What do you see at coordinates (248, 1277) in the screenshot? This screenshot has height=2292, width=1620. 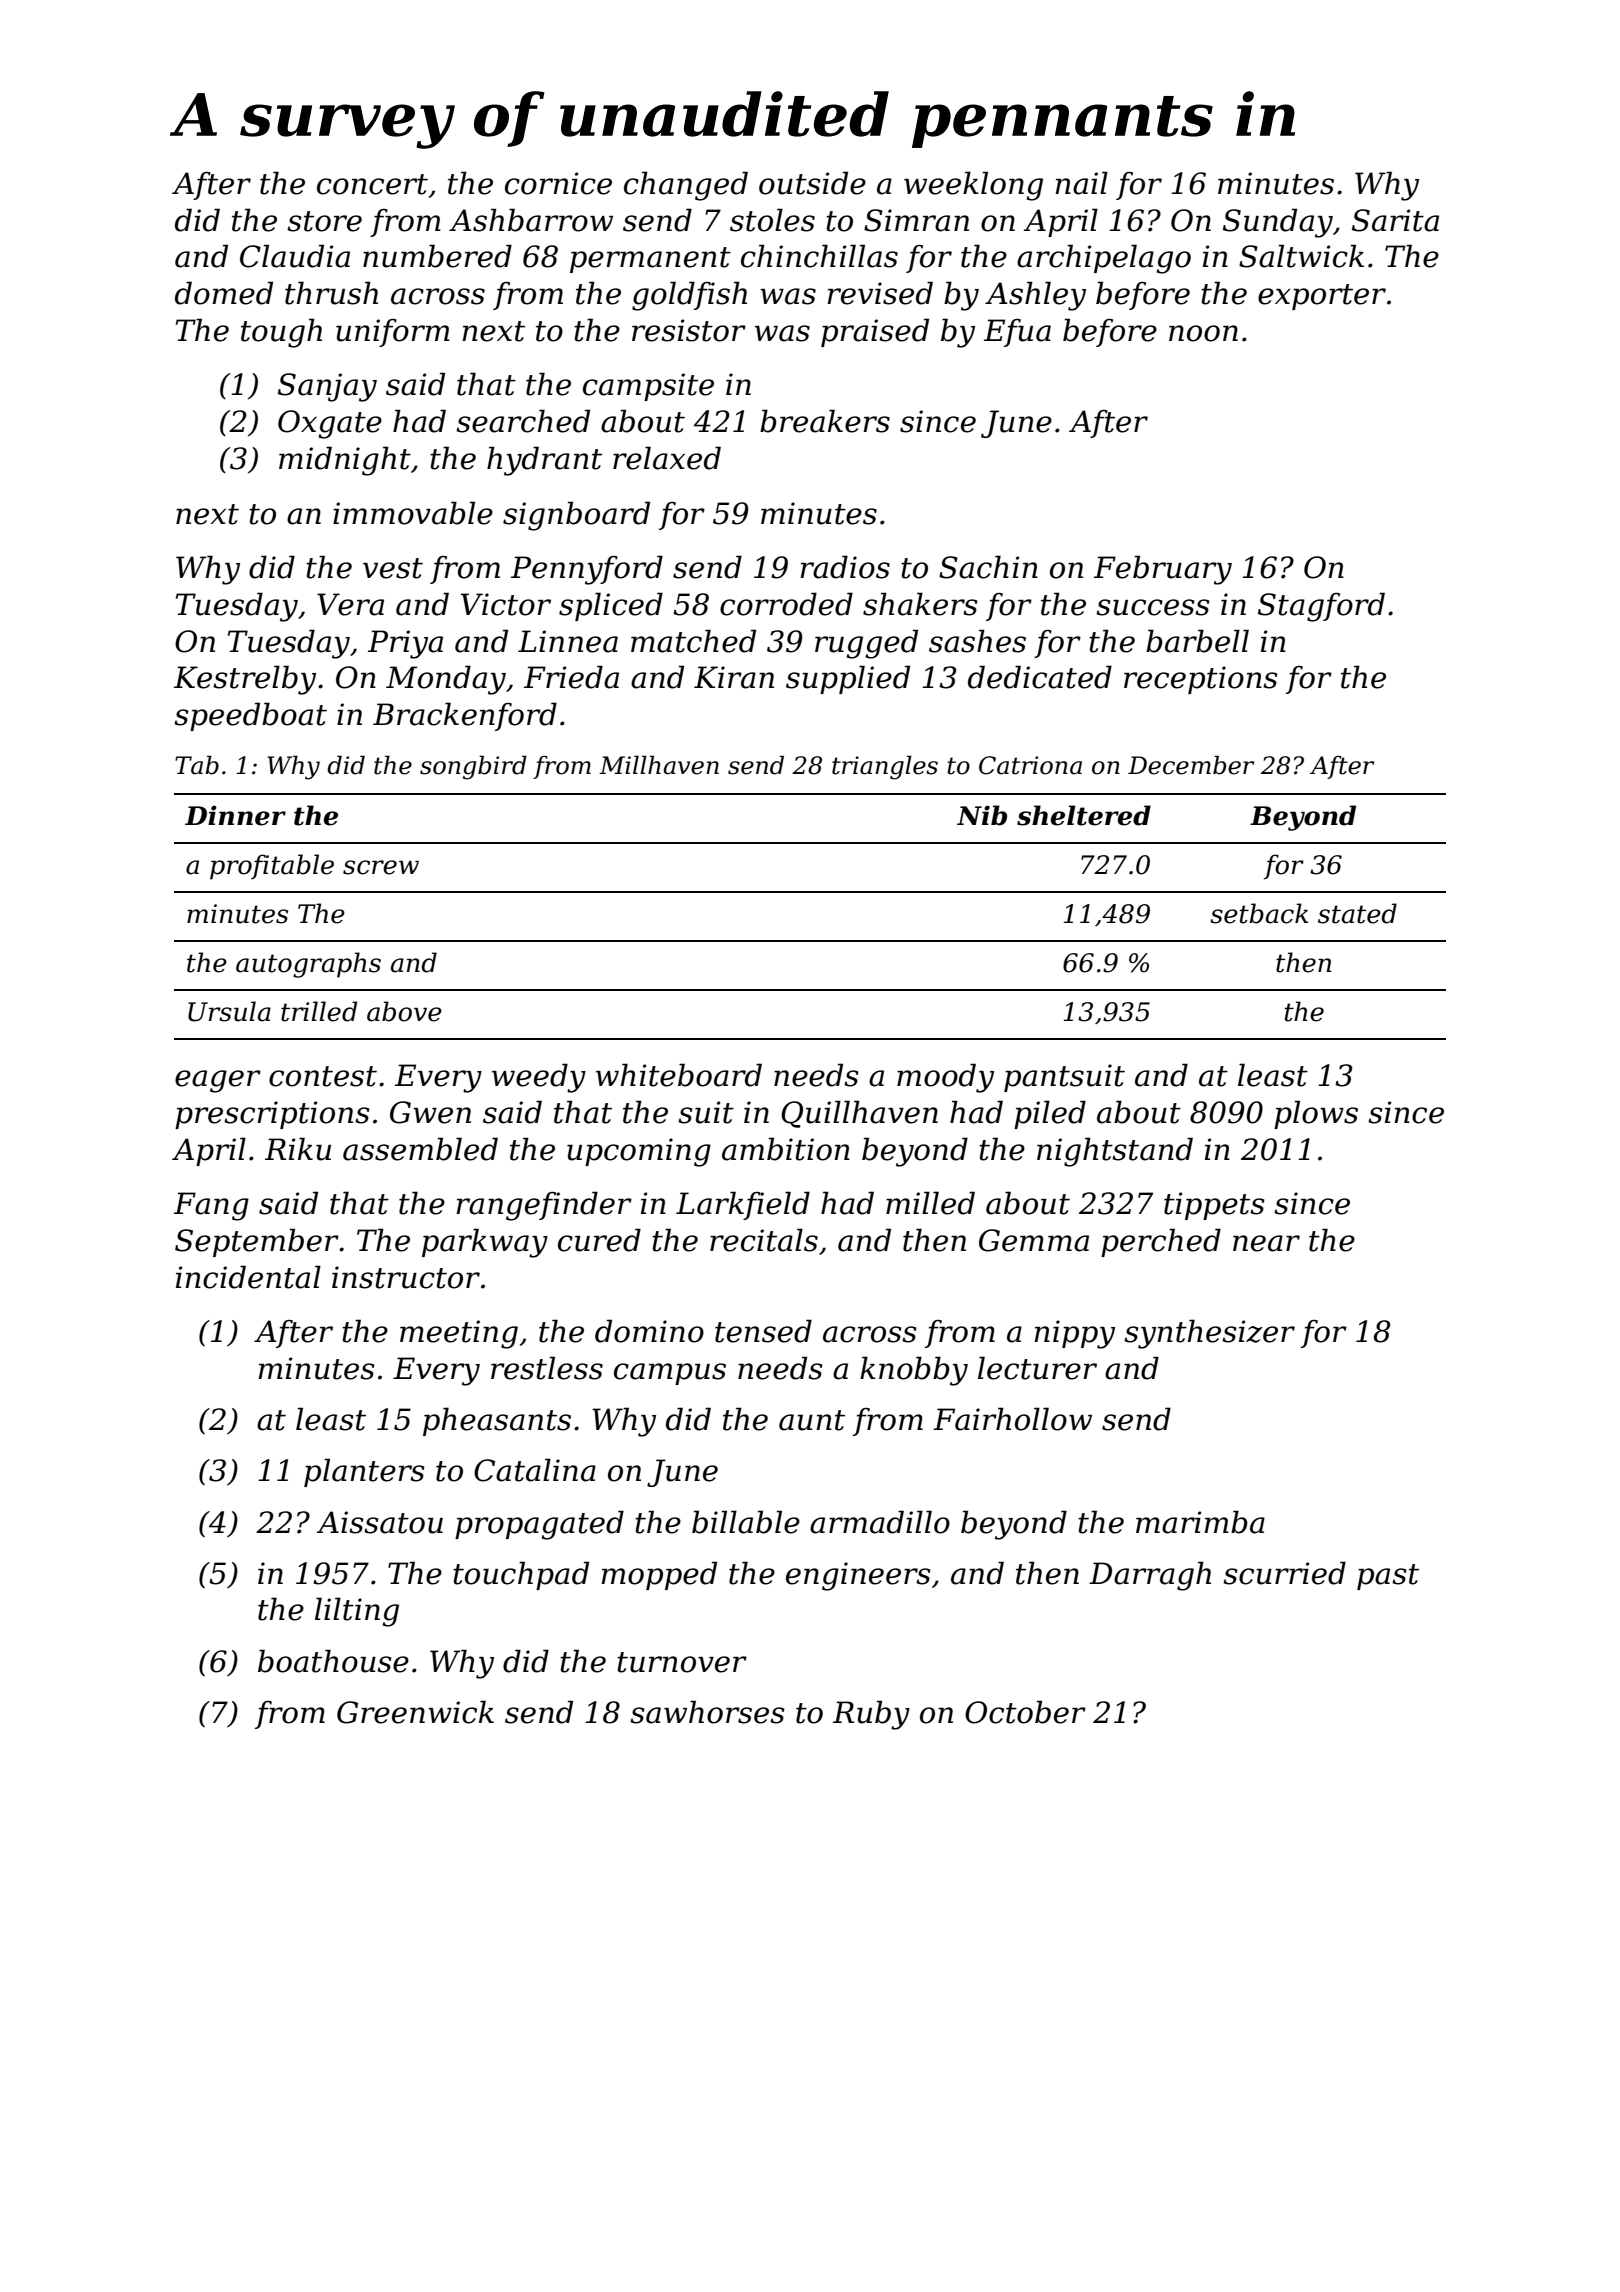 I see `incidental` at bounding box center [248, 1277].
